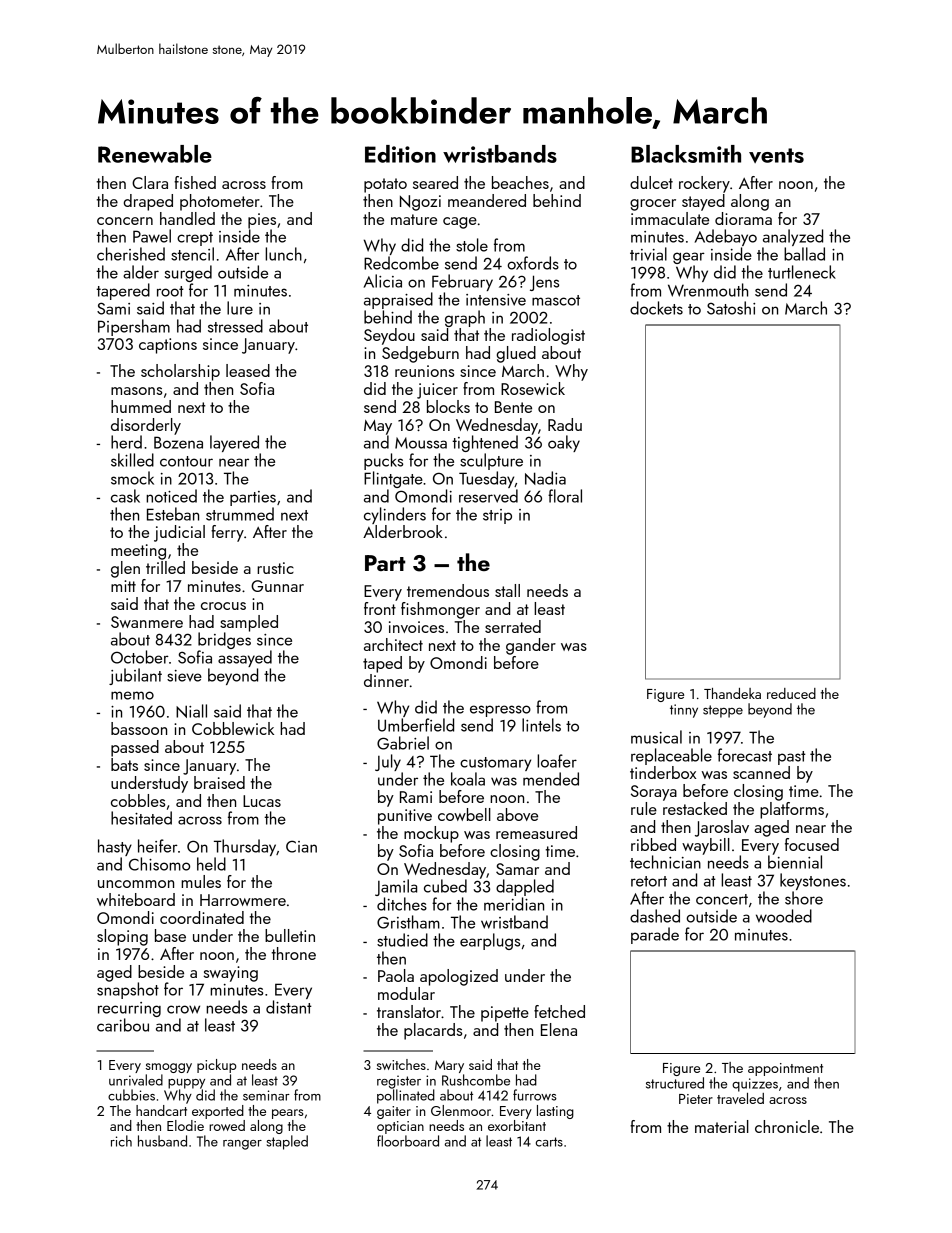  Describe the element at coordinates (722, 899) in the document. I see `concert` at that location.
